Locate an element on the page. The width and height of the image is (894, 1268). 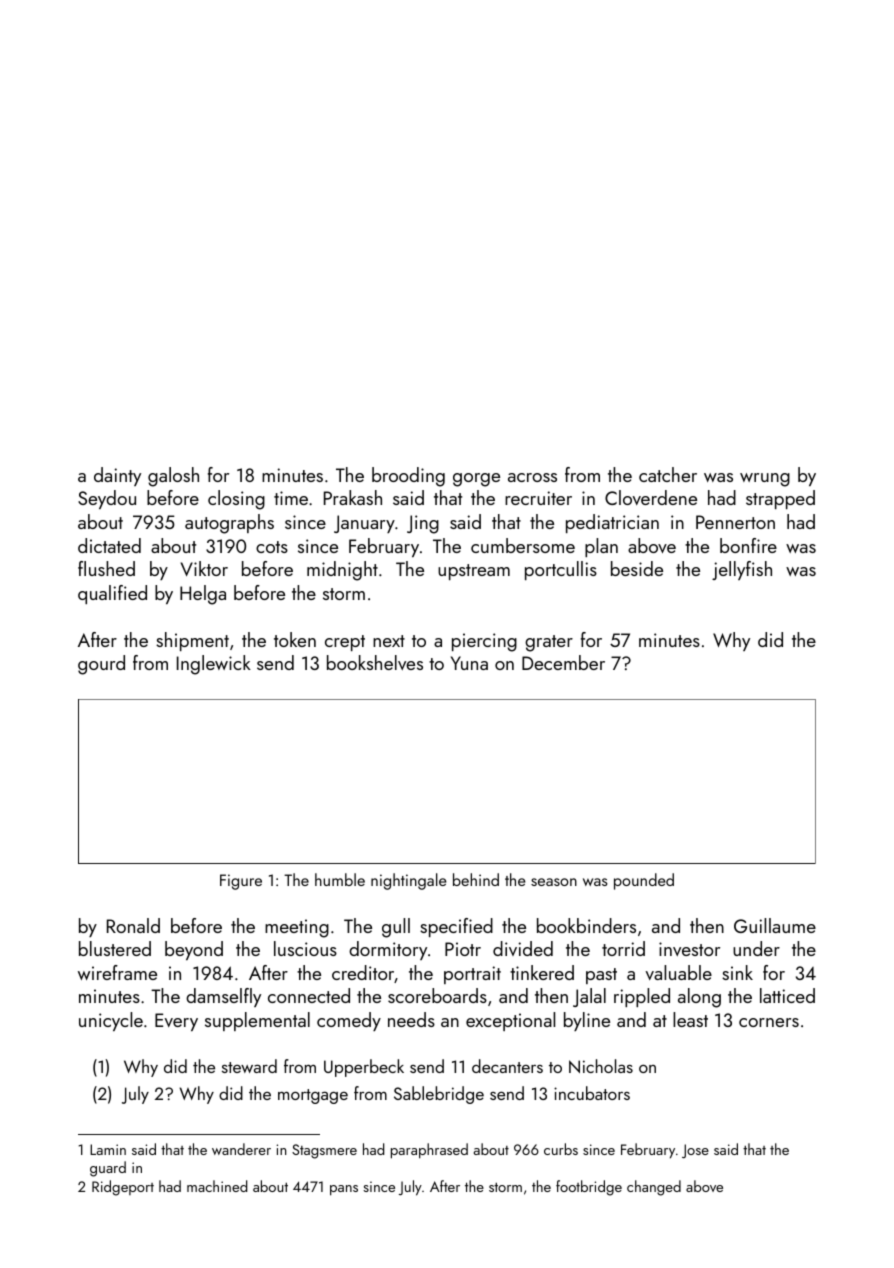
nightingale is located at coordinates (409, 881).
